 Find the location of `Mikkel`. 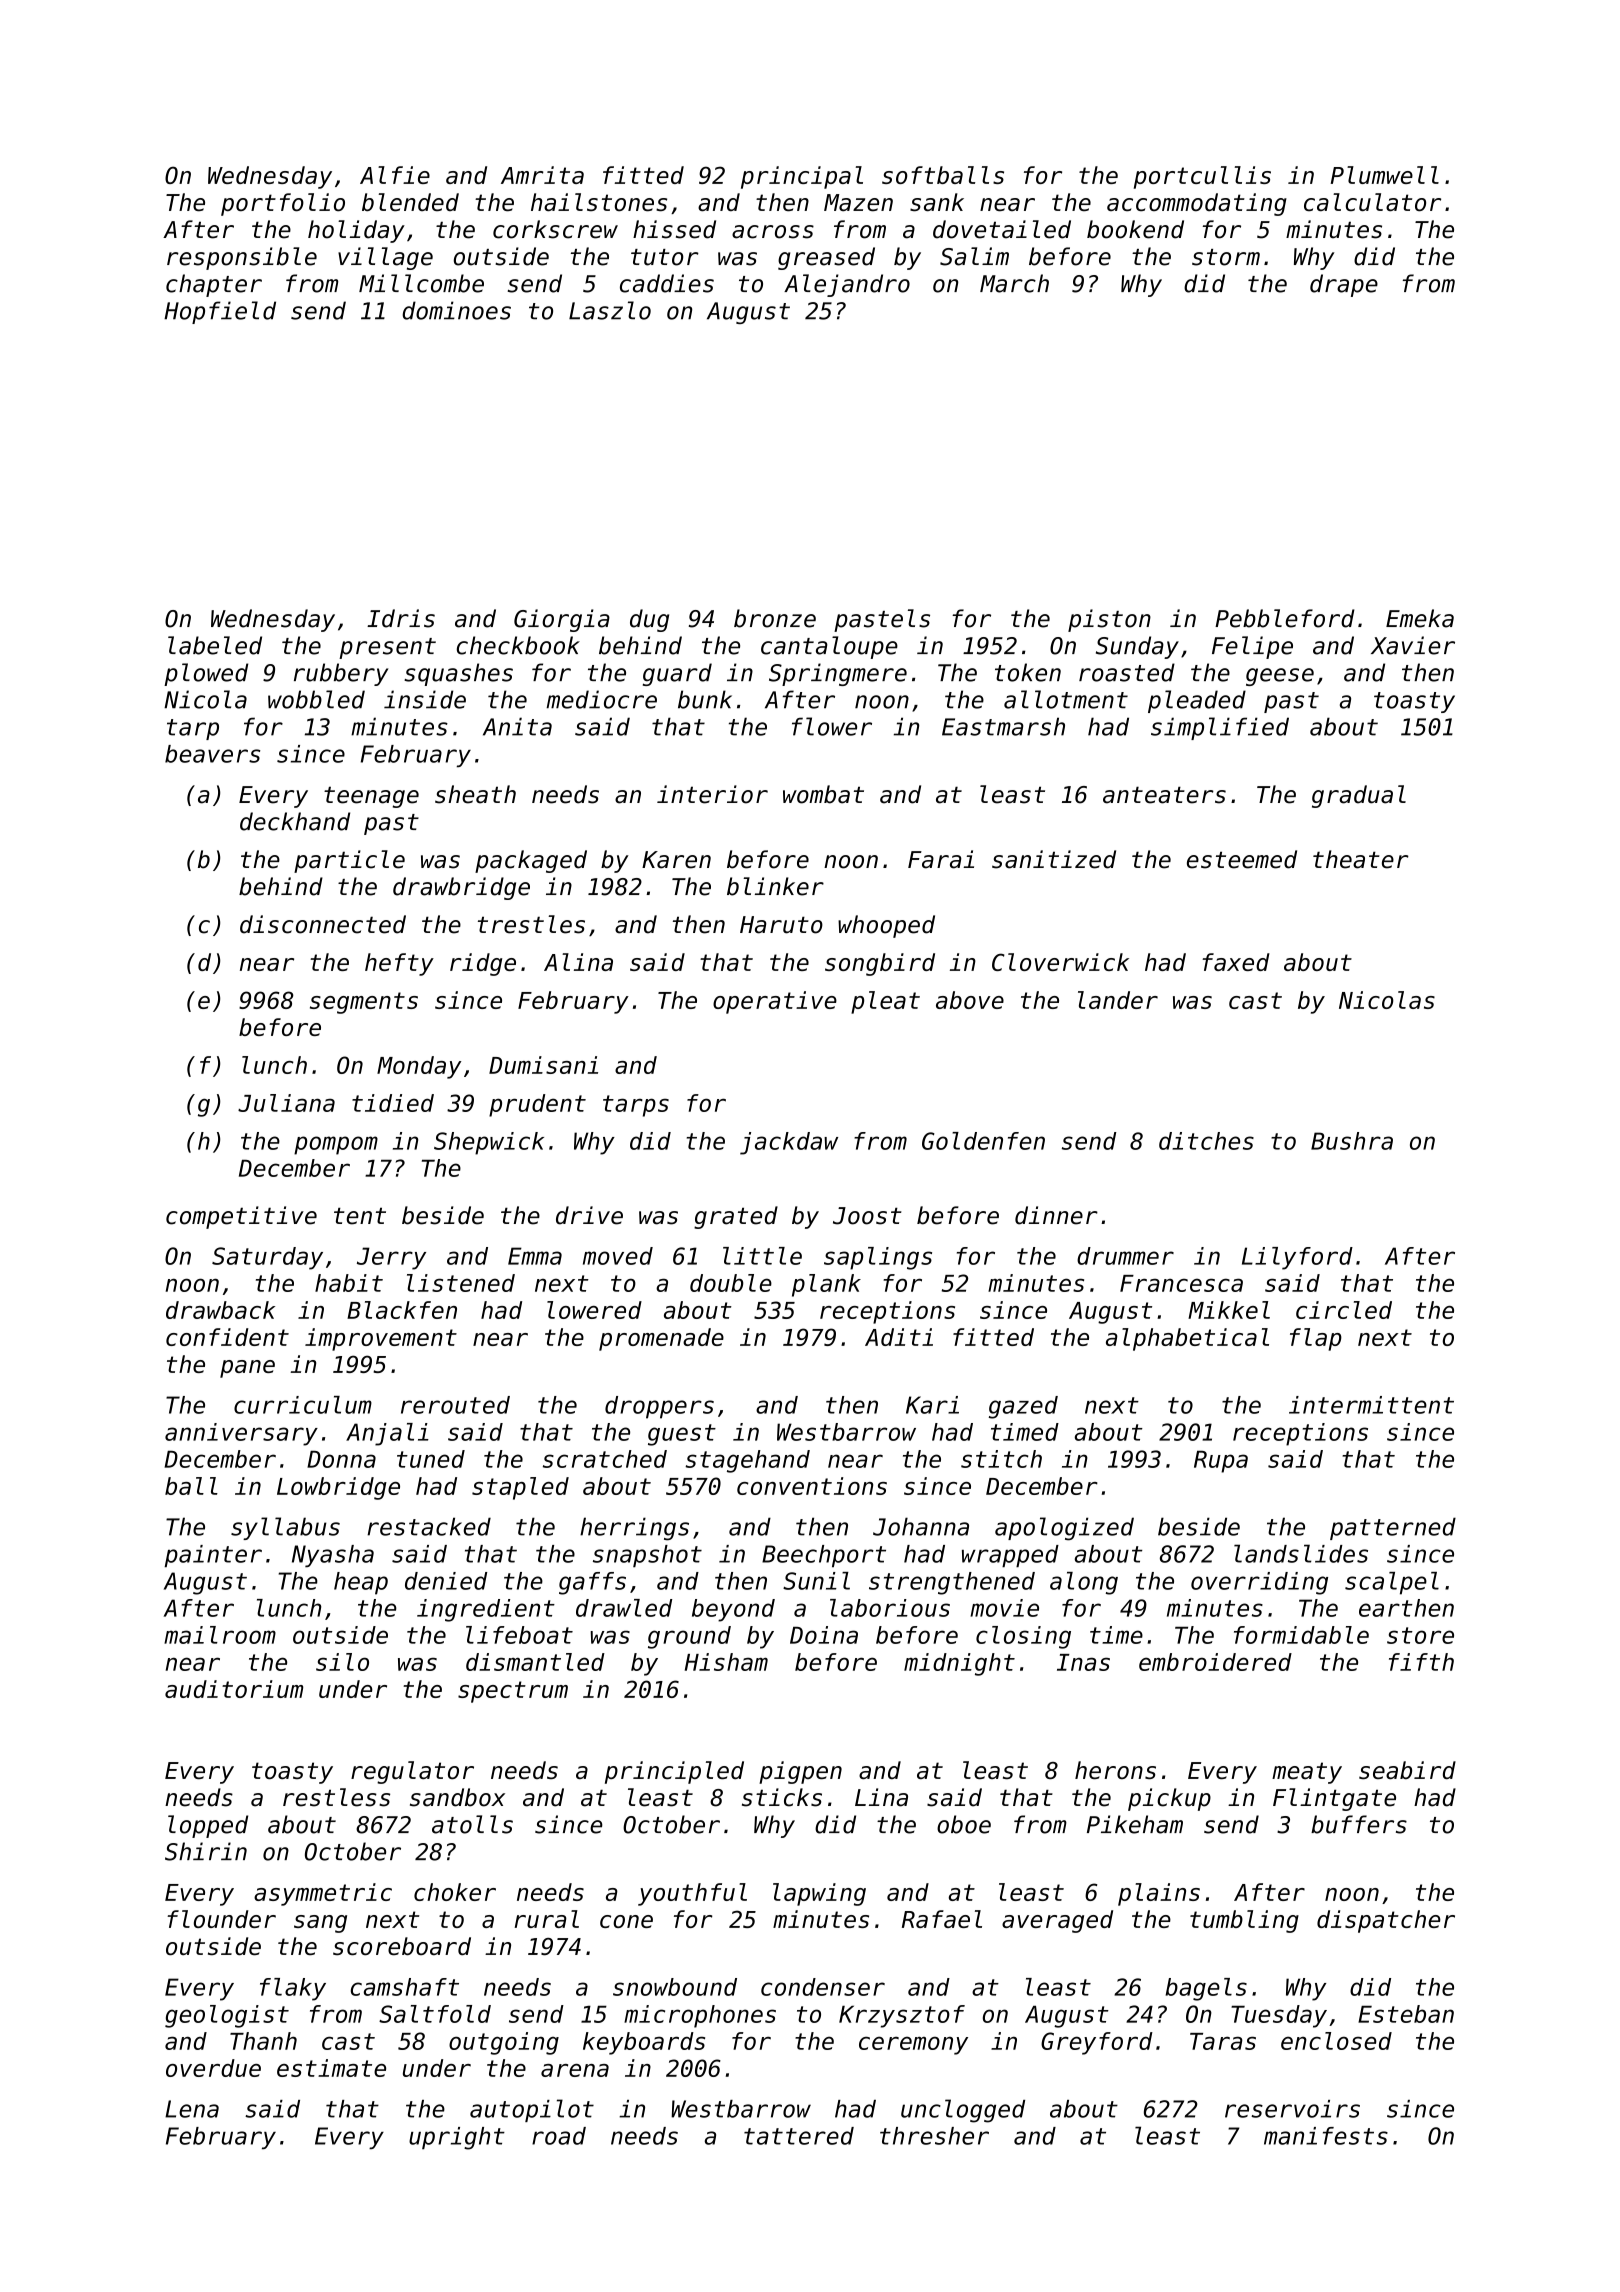

Mikkel is located at coordinates (1229, 1310).
